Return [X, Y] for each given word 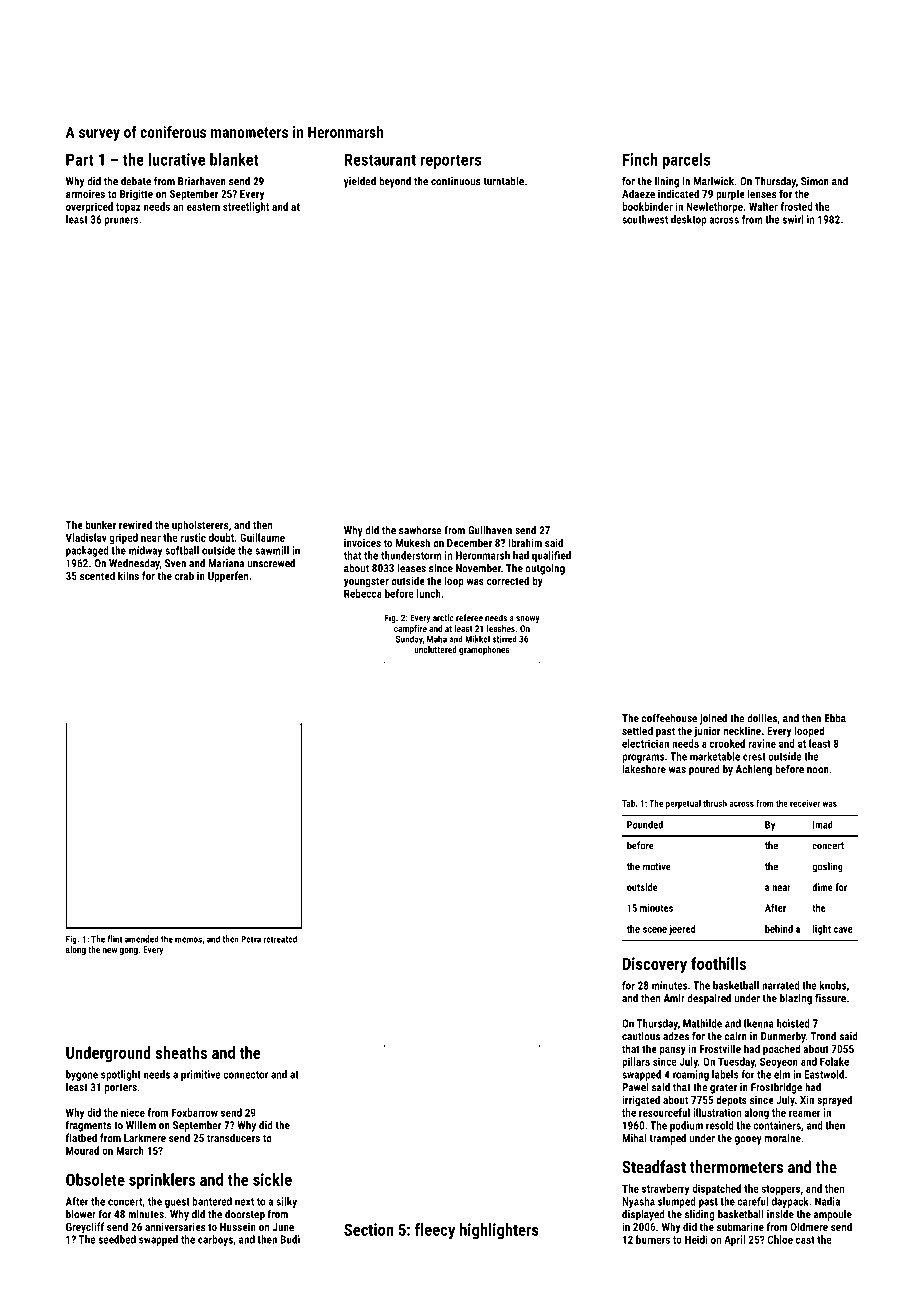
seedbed [117, 1239]
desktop [688, 220]
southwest [645, 219]
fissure [830, 998]
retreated [280, 939]
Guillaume [262, 537]
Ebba [835, 718]
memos [188, 940]
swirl [793, 219]
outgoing [545, 569]
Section [369, 1229]
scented [97, 575]
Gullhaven [490, 530]
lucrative [177, 159]
